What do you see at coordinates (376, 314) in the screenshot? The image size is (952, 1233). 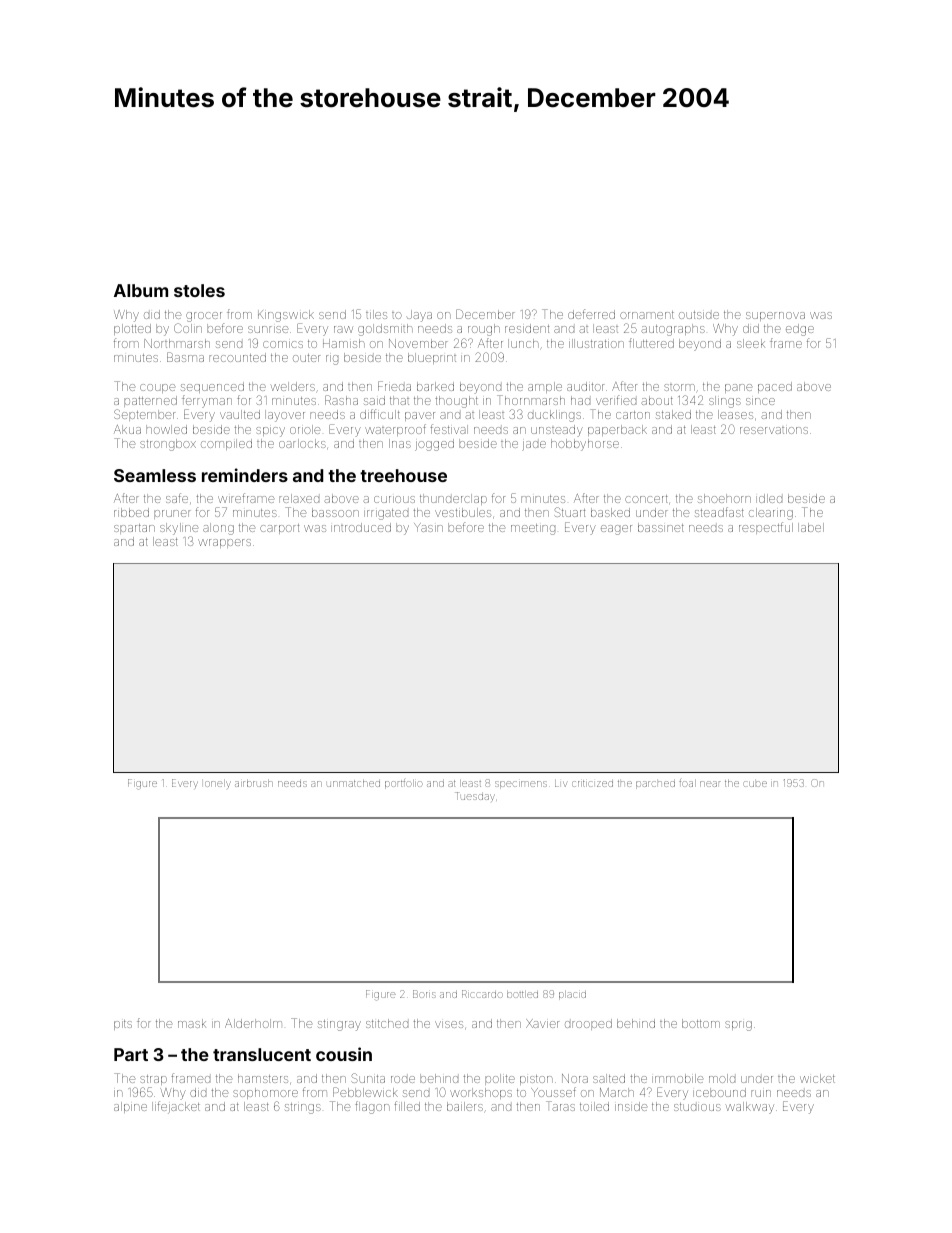 I see `tiles` at bounding box center [376, 314].
